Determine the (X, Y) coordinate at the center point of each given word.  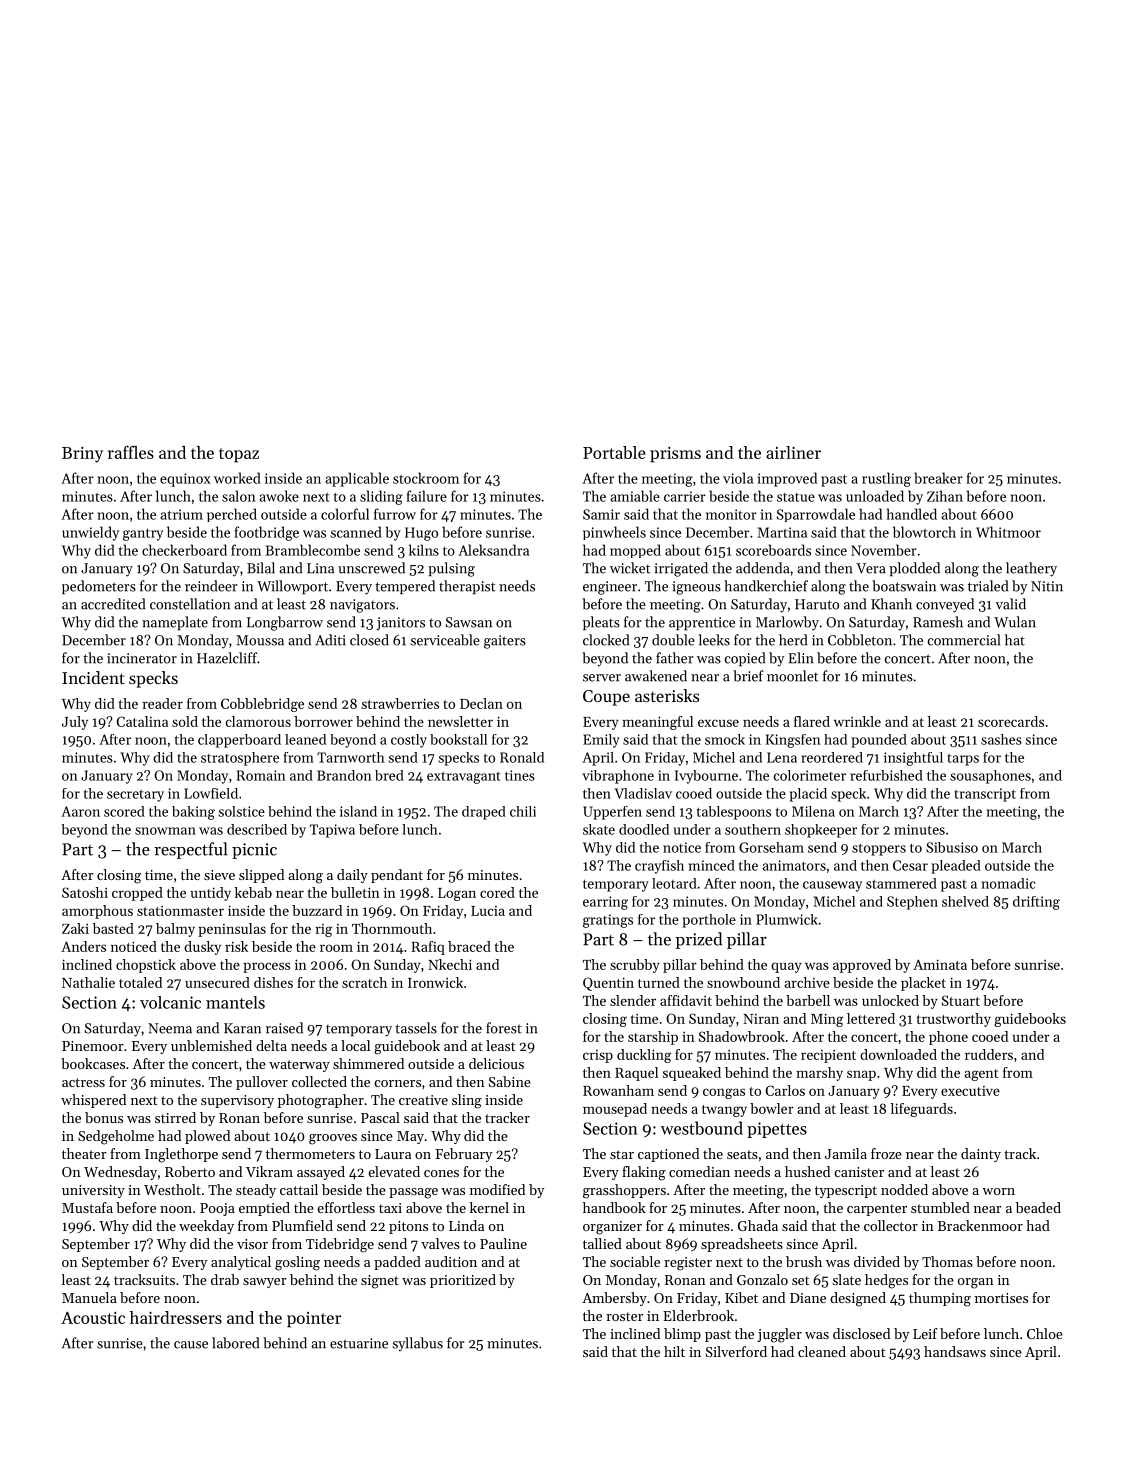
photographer (321, 1101)
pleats (601, 623)
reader (162, 703)
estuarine (359, 1343)
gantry (143, 535)
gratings (608, 921)
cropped (137, 894)
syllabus (417, 1344)
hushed (807, 1171)
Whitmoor (1008, 532)
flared (812, 721)
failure (426, 496)
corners (398, 1083)
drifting (1036, 903)
